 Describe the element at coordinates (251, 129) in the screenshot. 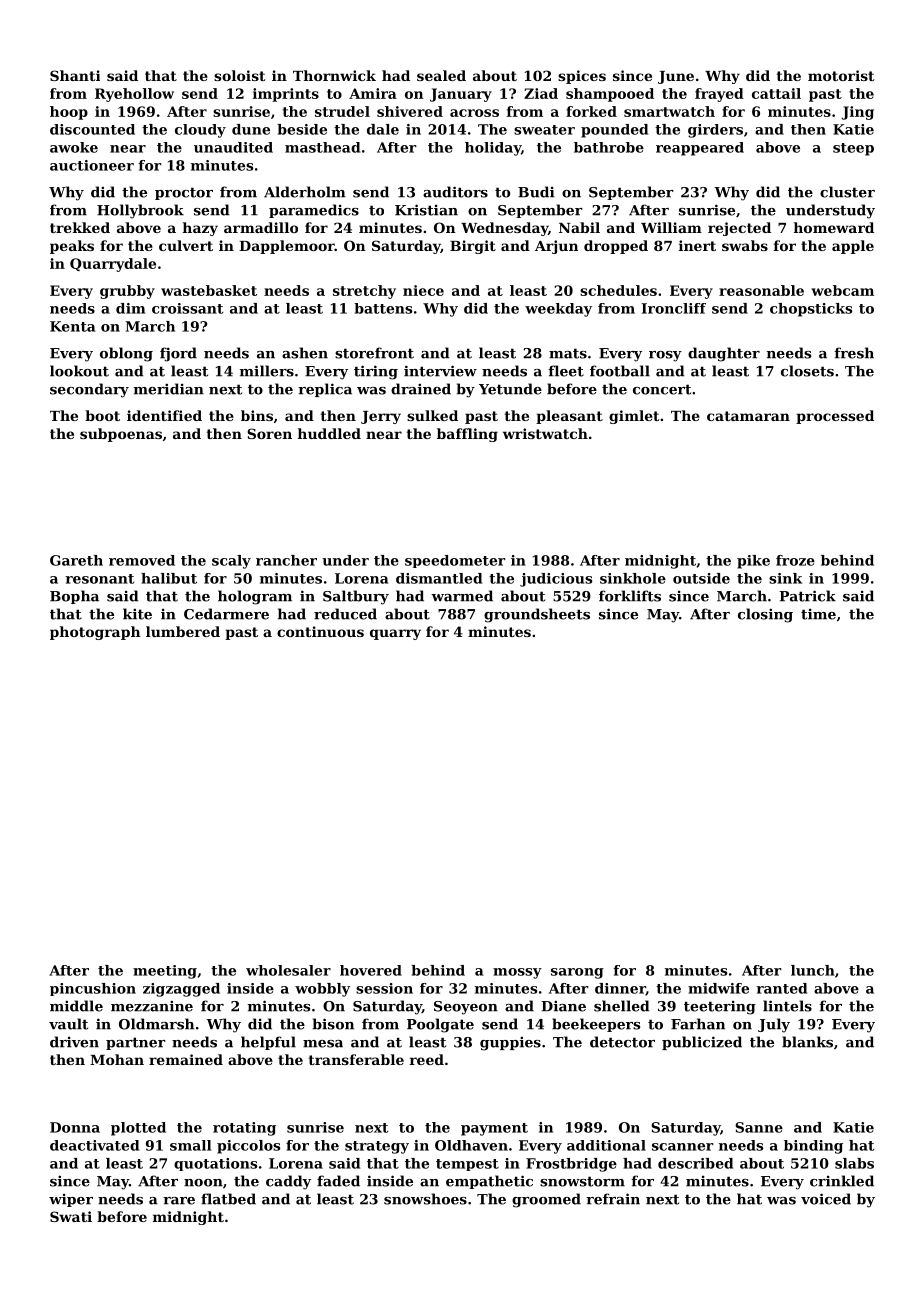

I see `dune` at that location.
